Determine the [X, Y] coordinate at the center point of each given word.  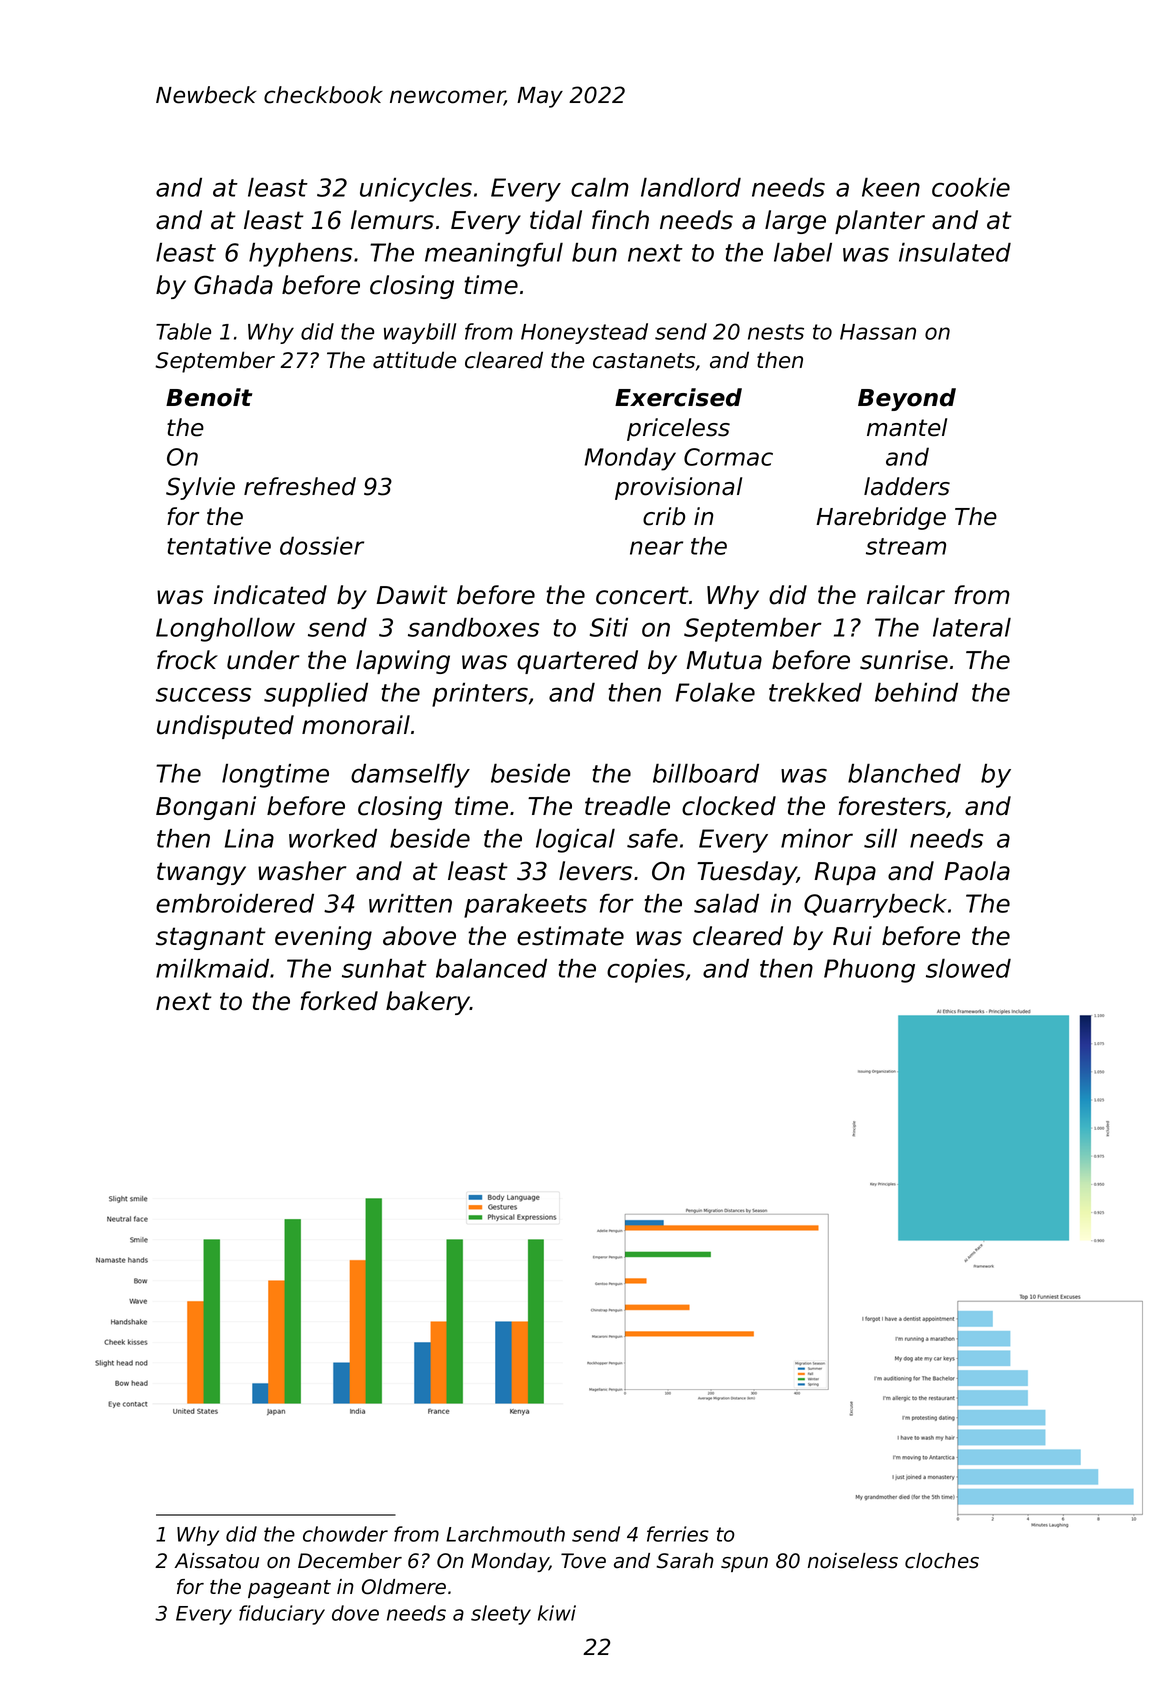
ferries [678, 1534]
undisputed [225, 727]
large [795, 222]
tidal [556, 220]
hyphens [300, 255]
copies [646, 971]
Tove [583, 1561]
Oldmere [404, 1587]
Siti [609, 627]
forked [339, 1001]
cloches [942, 1561]
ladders [907, 486]
